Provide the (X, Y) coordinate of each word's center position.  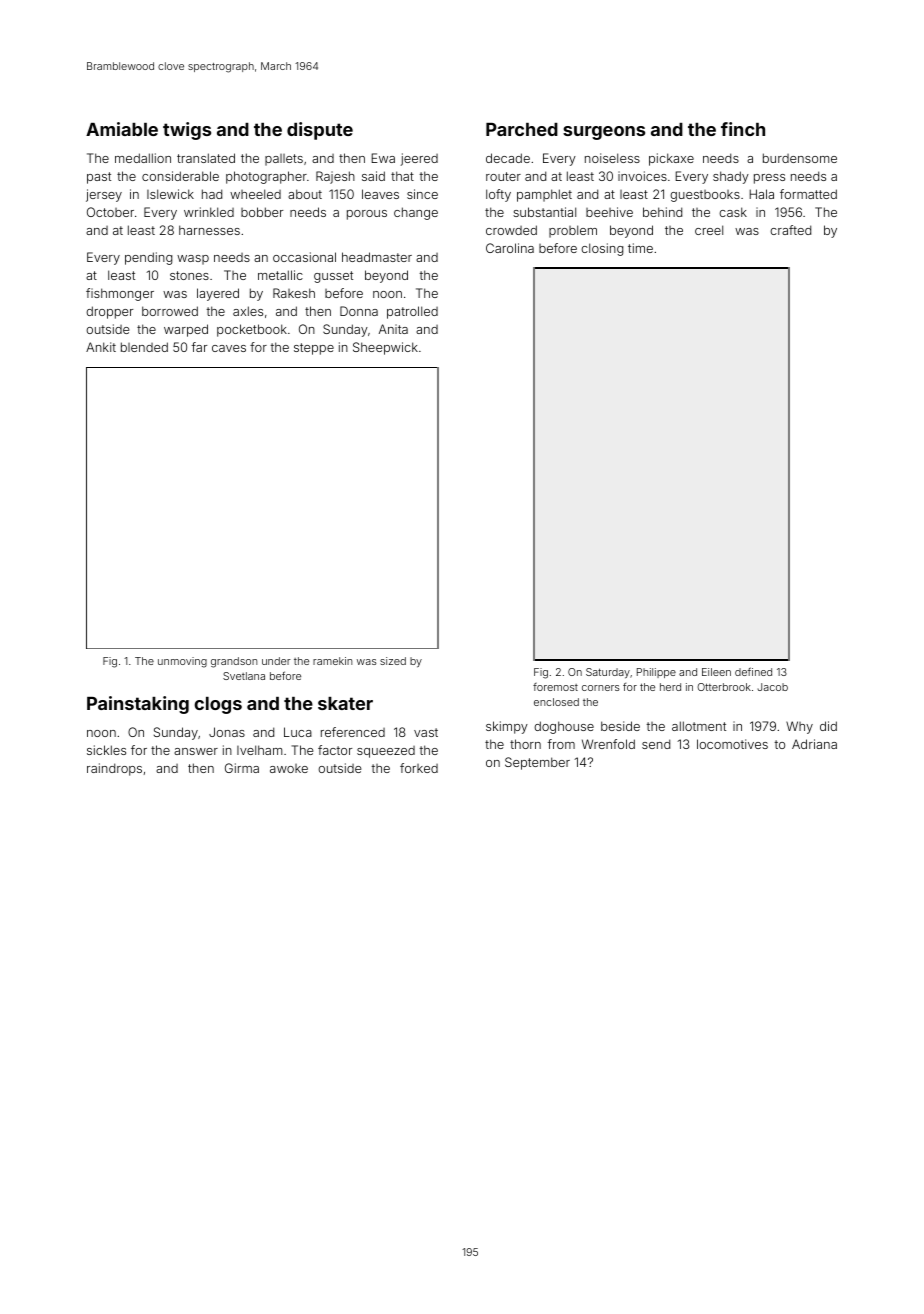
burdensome (800, 158)
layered (218, 294)
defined (753, 671)
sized (393, 661)
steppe (314, 349)
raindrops (114, 769)
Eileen (716, 672)
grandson (234, 662)
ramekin (332, 661)
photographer (266, 177)
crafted (790, 230)
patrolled (412, 312)
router (503, 176)
